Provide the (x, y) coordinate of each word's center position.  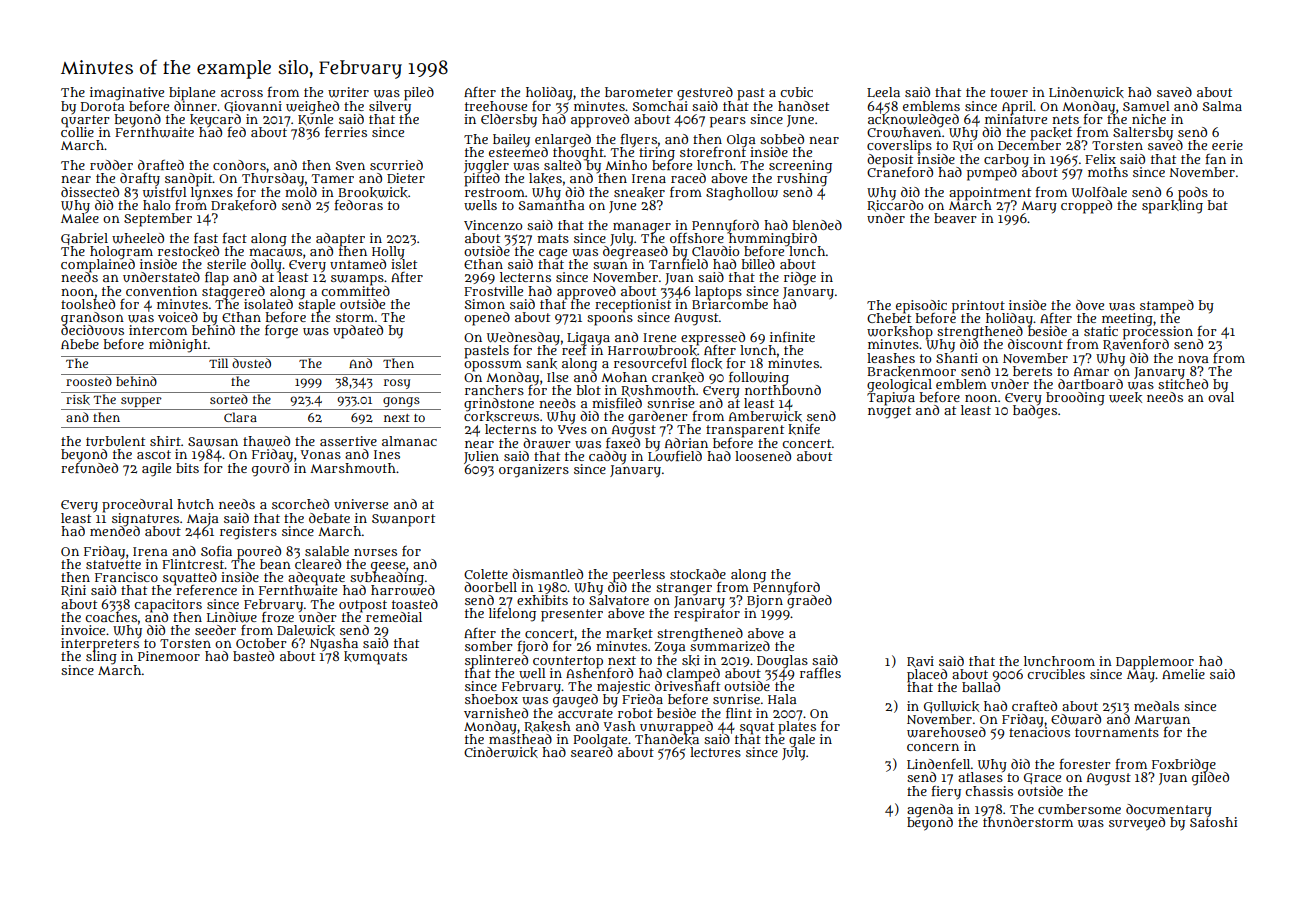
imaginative (127, 94)
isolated (268, 304)
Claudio (715, 251)
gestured (705, 94)
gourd (270, 470)
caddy (608, 458)
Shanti (957, 358)
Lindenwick (1086, 92)
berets (1032, 371)
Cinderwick (501, 752)
